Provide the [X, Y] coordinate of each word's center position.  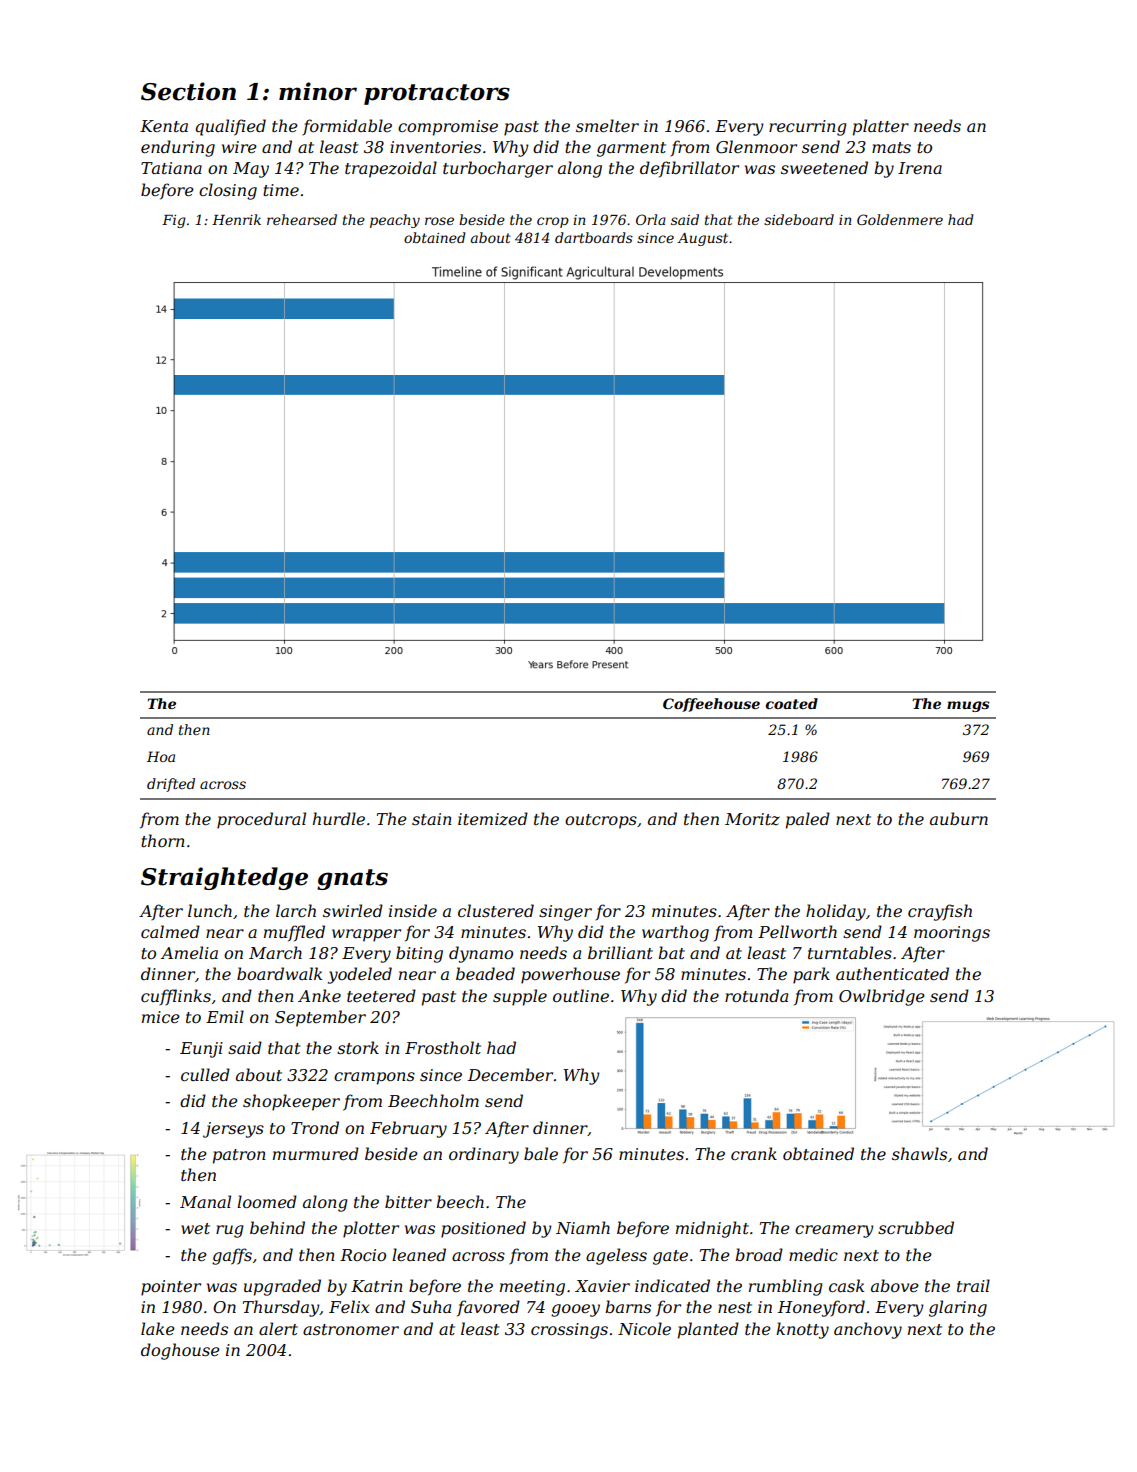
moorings [952, 934]
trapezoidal [391, 169]
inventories [435, 147]
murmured [316, 1153]
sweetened [824, 167]
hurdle [339, 818]
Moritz [752, 819]
